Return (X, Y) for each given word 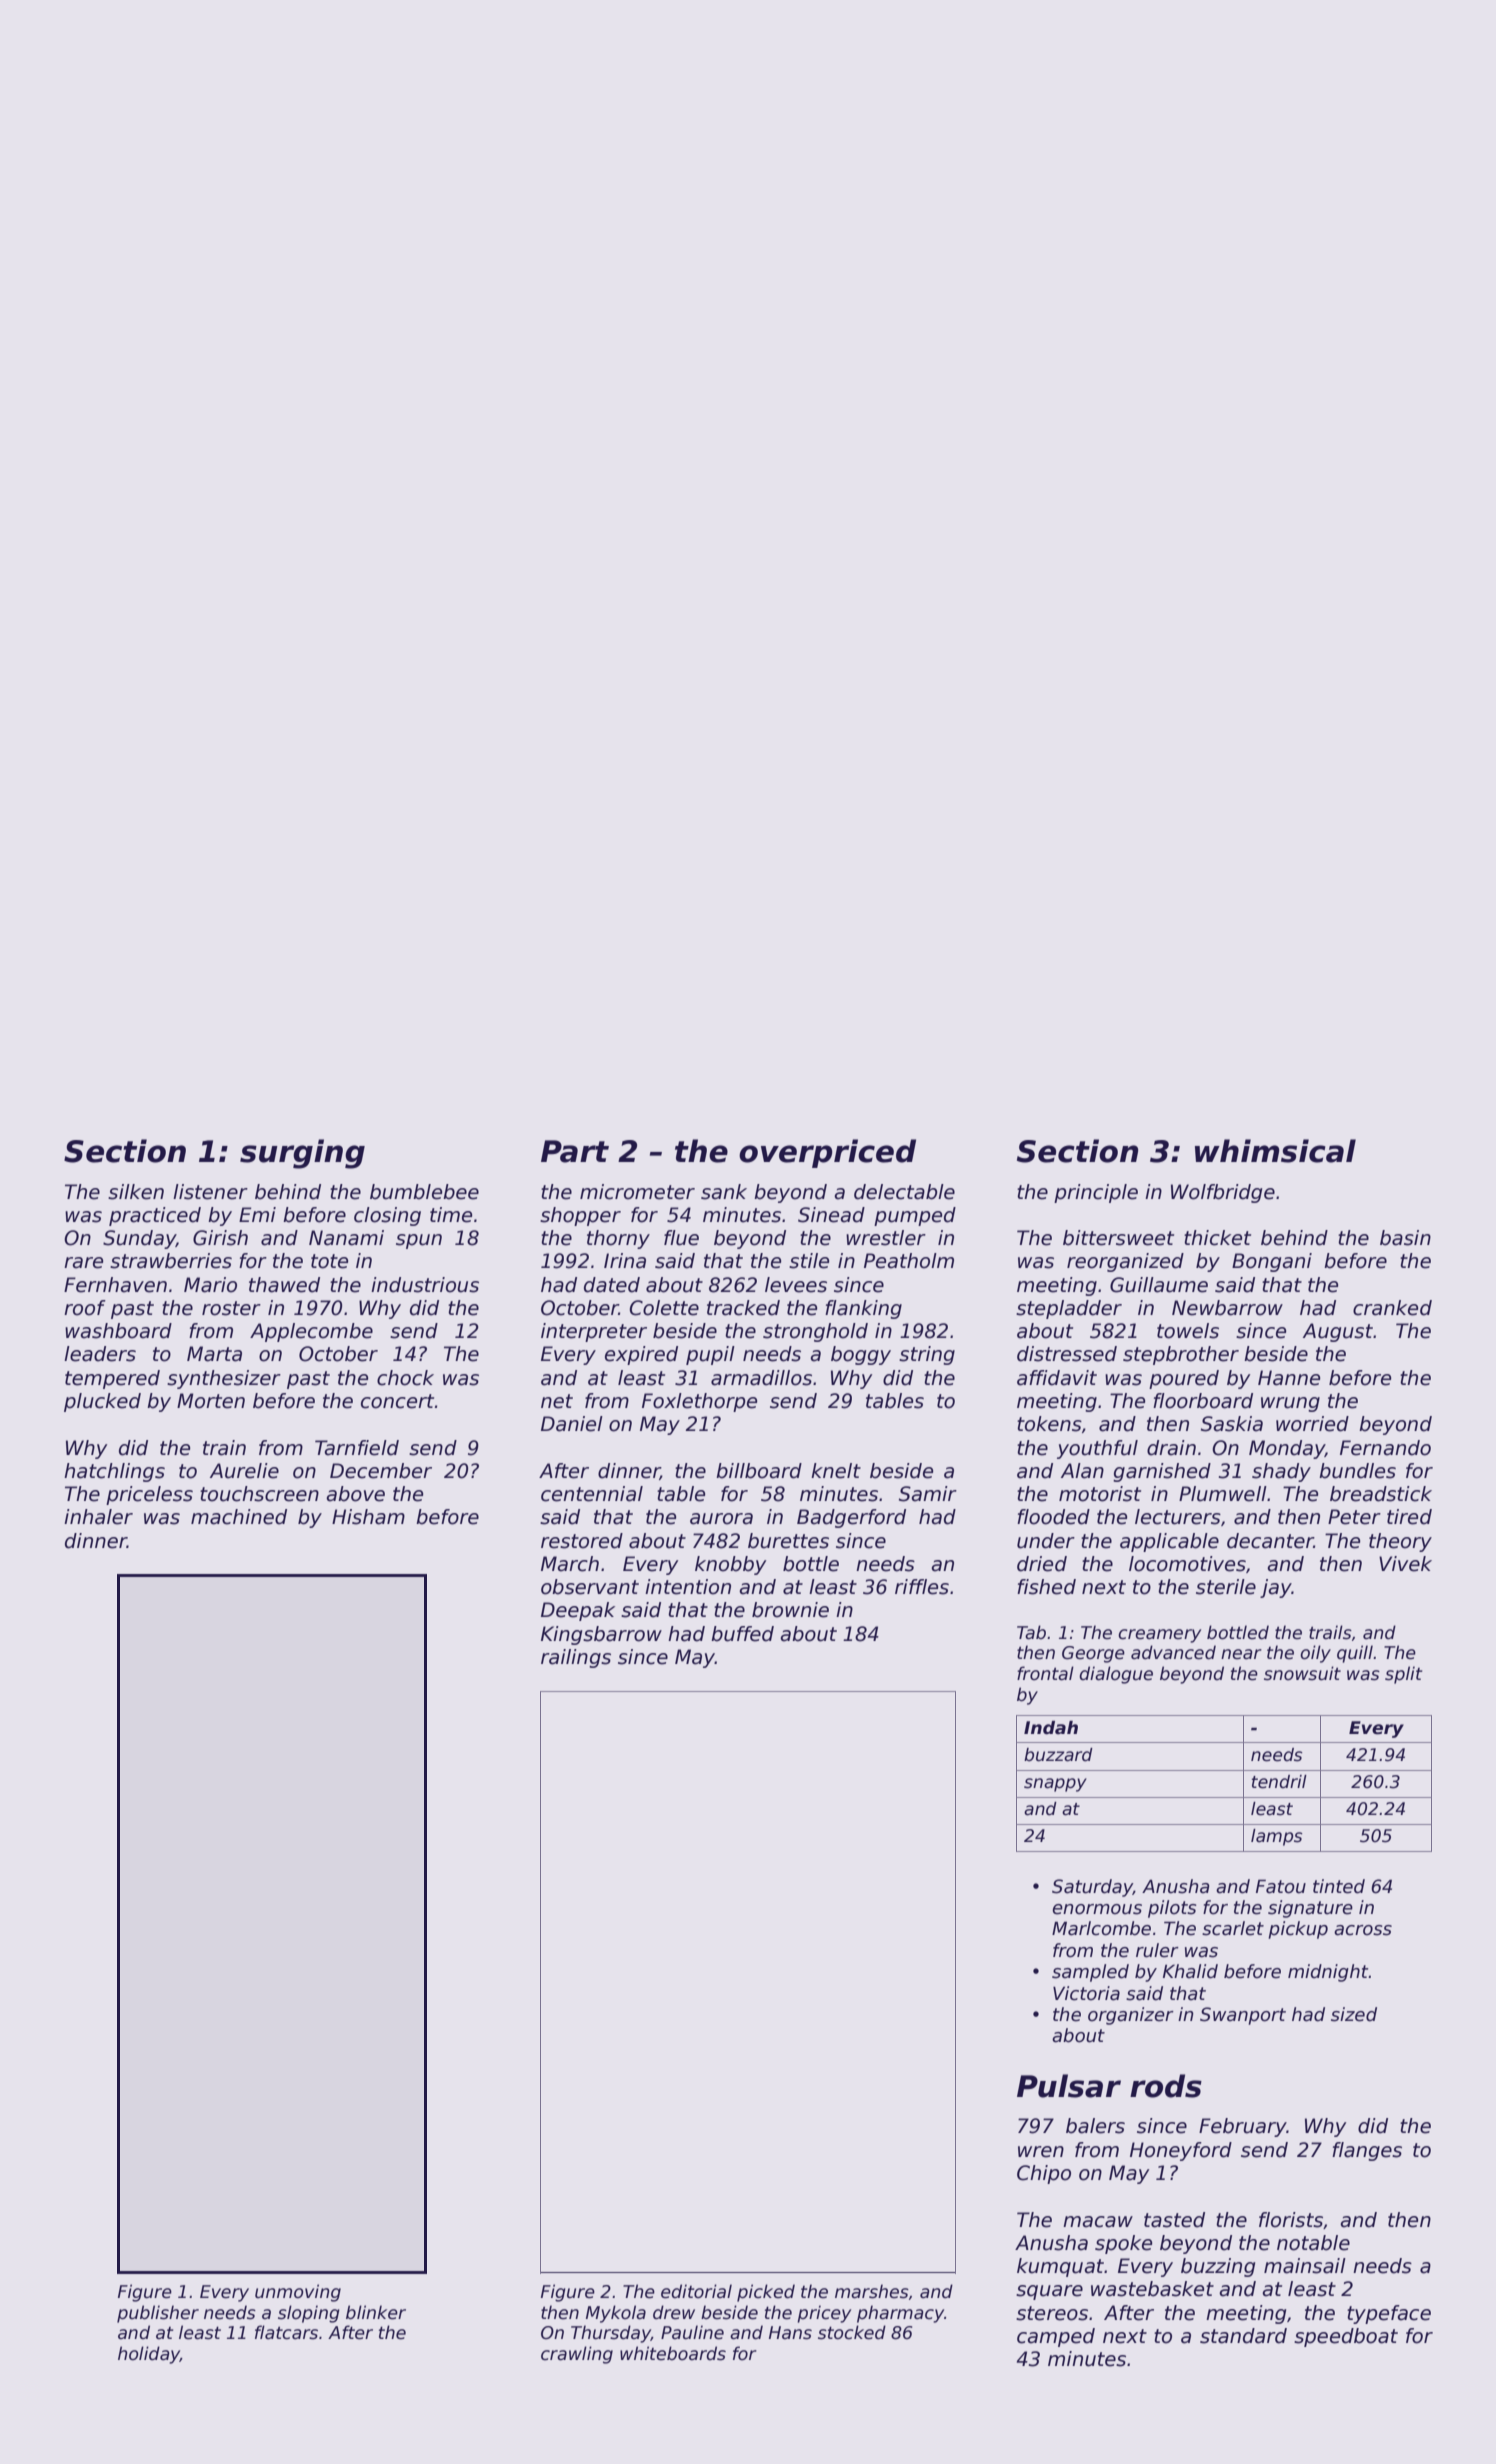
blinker (376, 2312)
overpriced (827, 1153)
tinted (1339, 1886)
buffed (742, 1634)
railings (576, 1658)
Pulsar (1069, 2086)
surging (302, 1154)
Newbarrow (1227, 1308)
